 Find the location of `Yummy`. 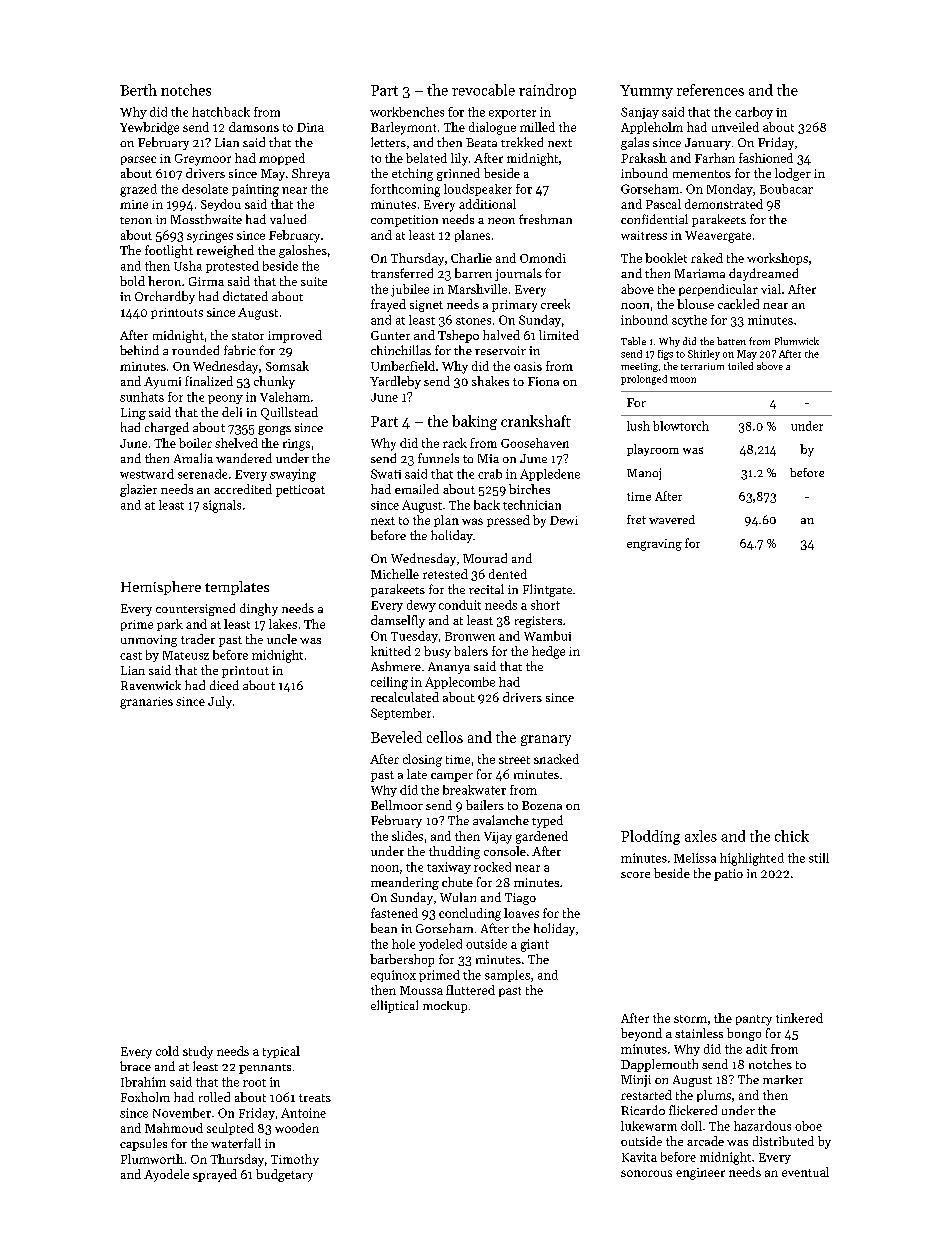

Yummy is located at coordinates (646, 92).
